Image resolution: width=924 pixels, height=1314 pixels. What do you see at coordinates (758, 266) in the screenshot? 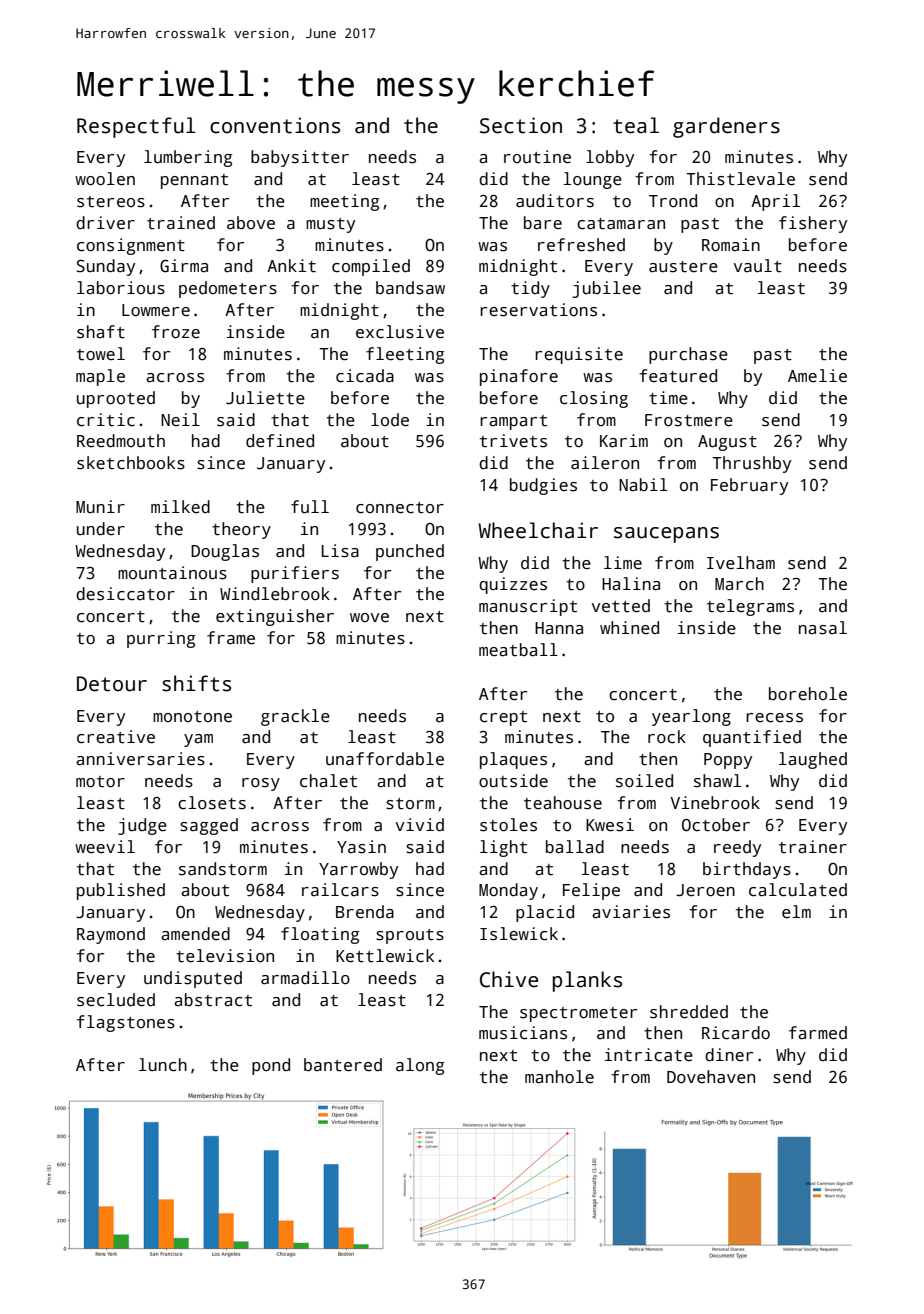
I see `vault` at bounding box center [758, 266].
